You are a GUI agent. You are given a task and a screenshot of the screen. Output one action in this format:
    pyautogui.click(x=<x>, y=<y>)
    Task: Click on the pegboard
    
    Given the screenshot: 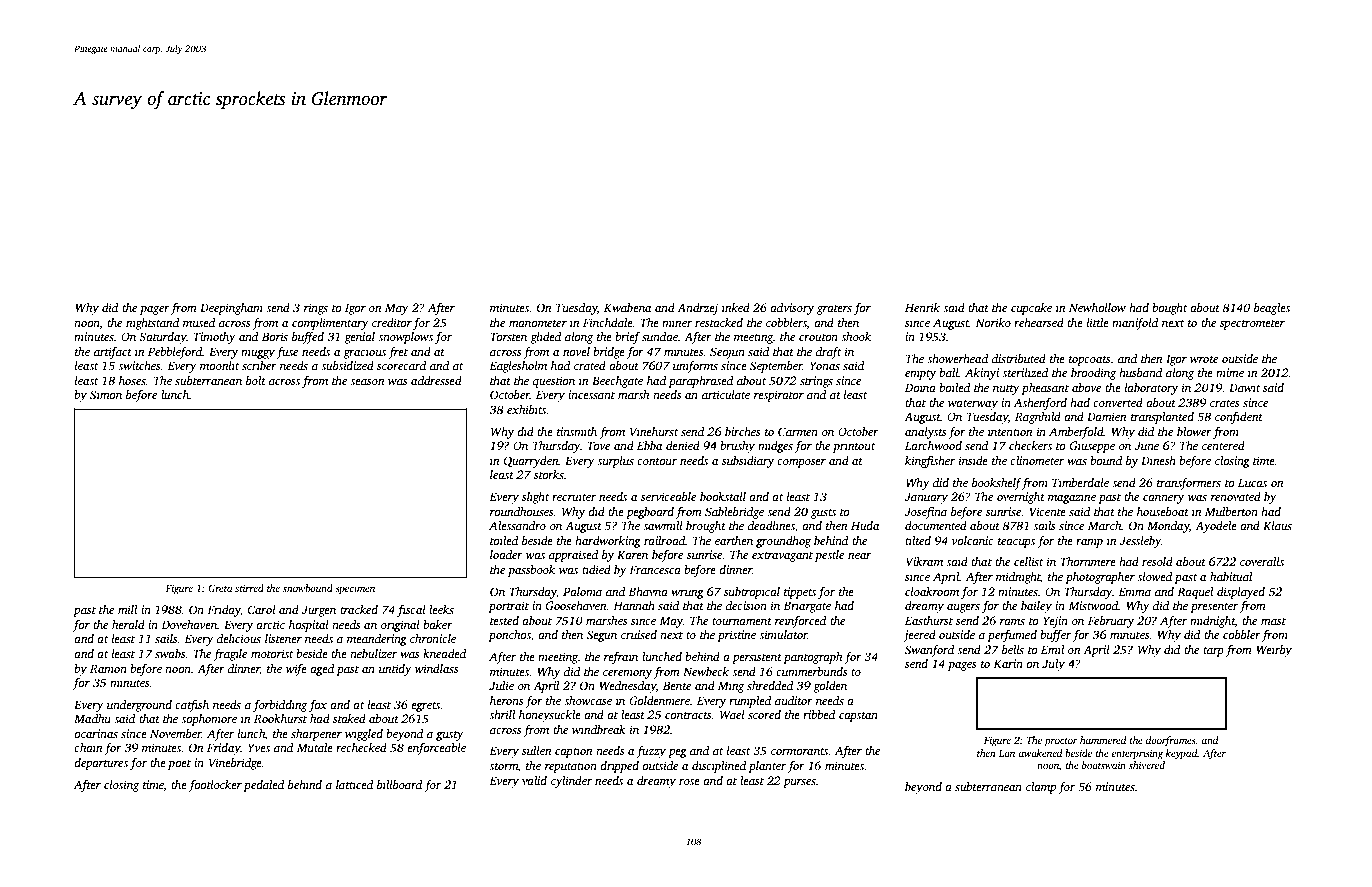 What is the action you would take?
    pyautogui.click(x=650, y=513)
